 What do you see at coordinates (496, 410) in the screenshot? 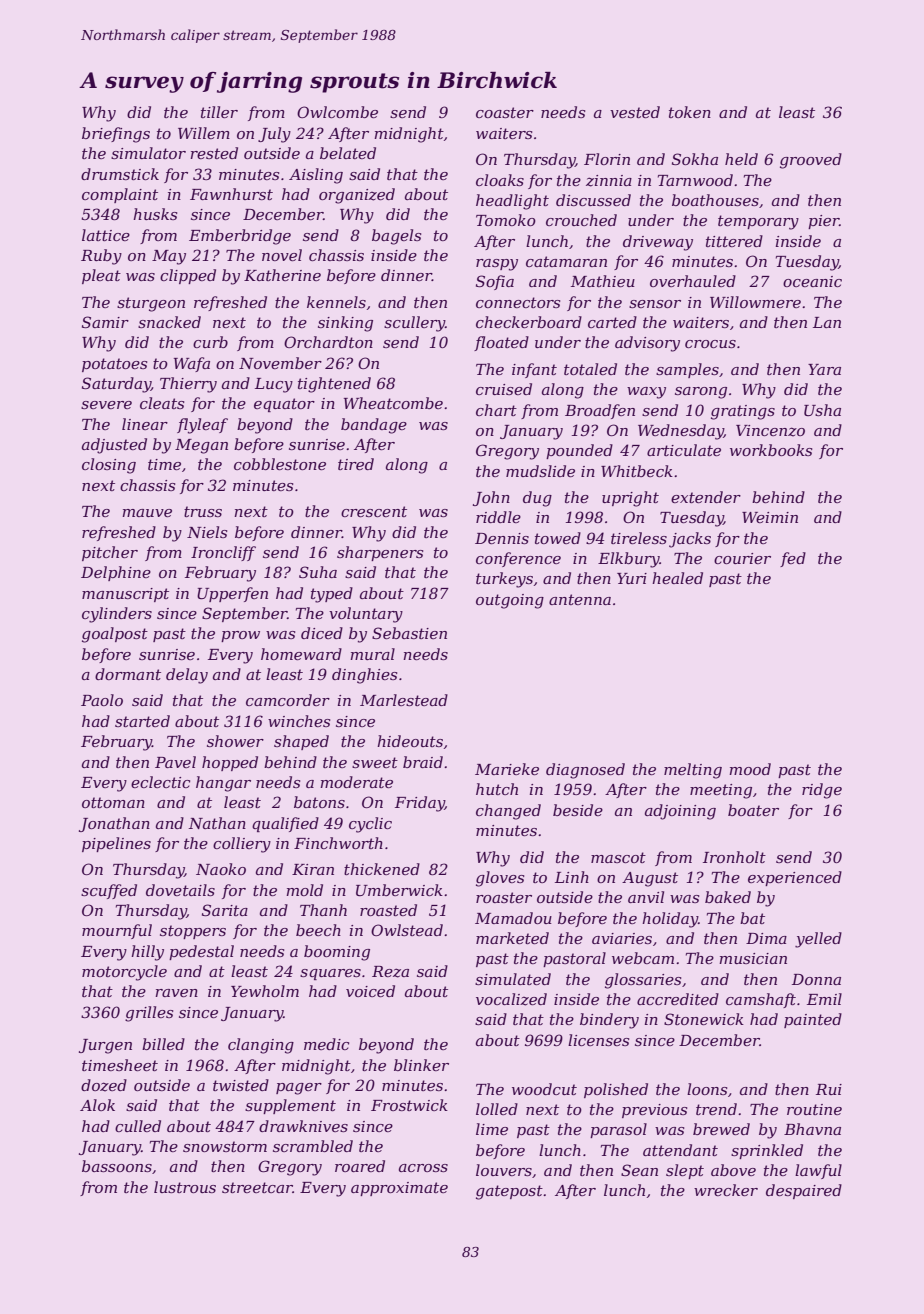
I see `chart` at bounding box center [496, 410].
